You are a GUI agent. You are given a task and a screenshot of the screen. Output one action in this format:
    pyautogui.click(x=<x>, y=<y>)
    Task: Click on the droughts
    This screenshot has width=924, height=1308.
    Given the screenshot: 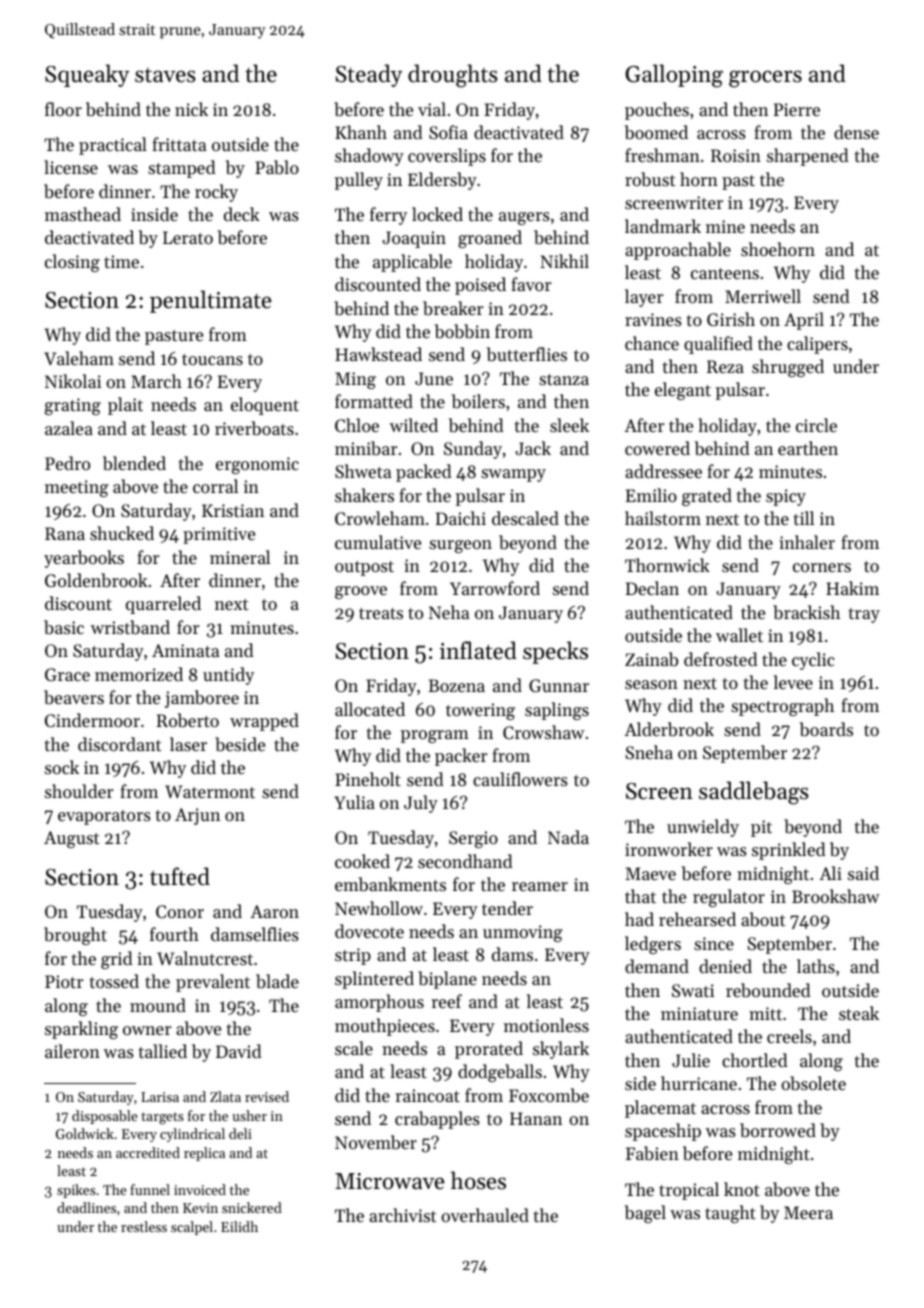 What is the action you would take?
    pyautogui.click(x=453, y=76)
